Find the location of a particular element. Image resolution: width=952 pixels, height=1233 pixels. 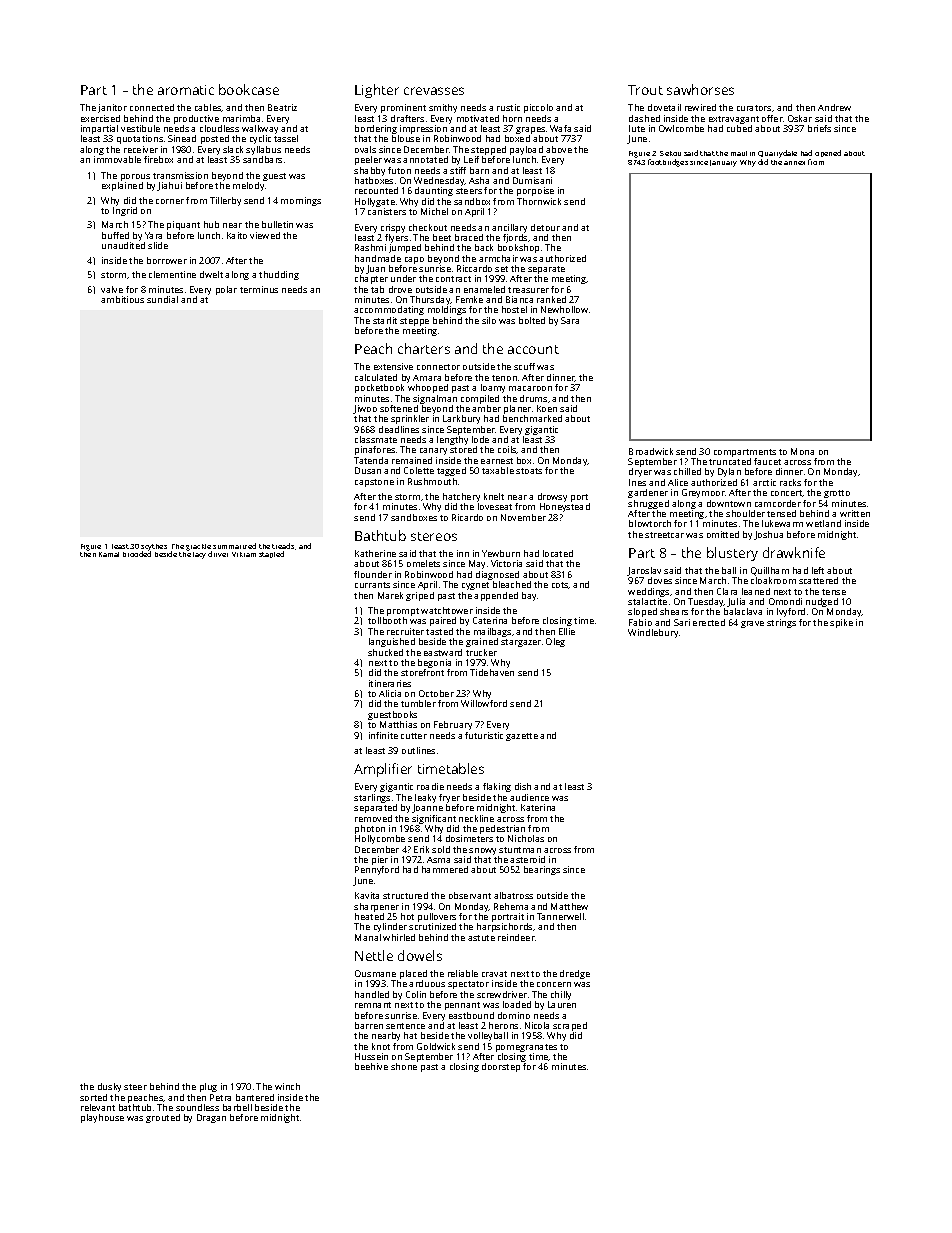

immovable is located at coordinates (117, 159).
